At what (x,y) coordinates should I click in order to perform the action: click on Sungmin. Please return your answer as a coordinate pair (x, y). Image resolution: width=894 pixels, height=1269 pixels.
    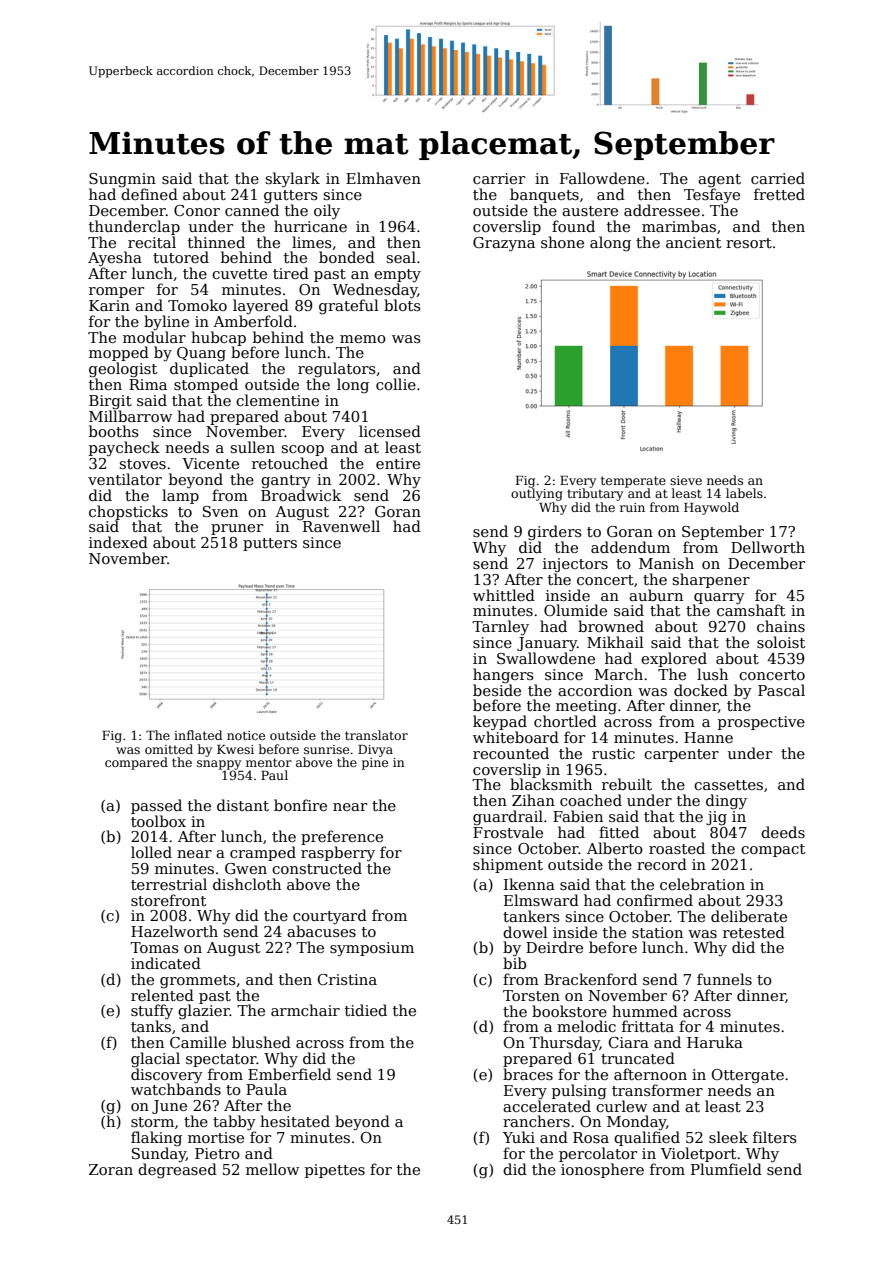
    Looking at the image, I should click on (122, 180).
